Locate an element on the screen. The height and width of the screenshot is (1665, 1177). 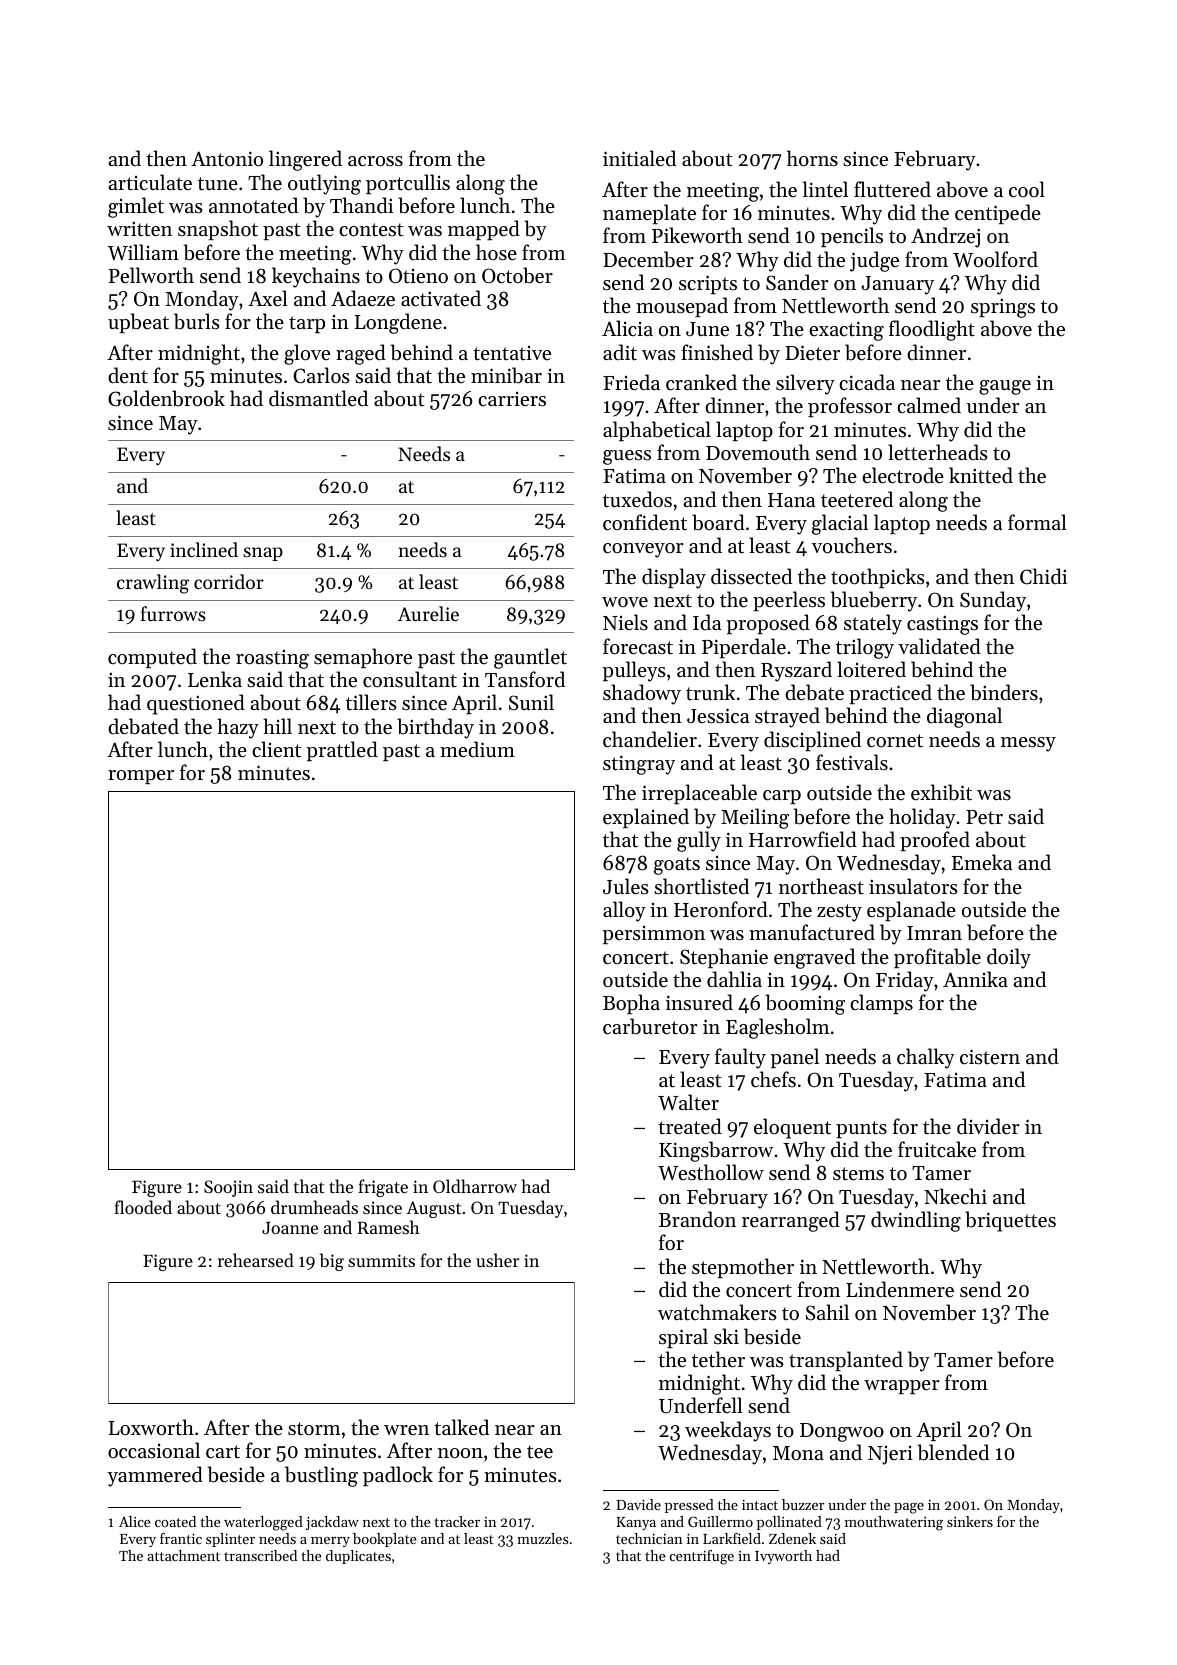
floodlight is located at coordinates (932, 330).
